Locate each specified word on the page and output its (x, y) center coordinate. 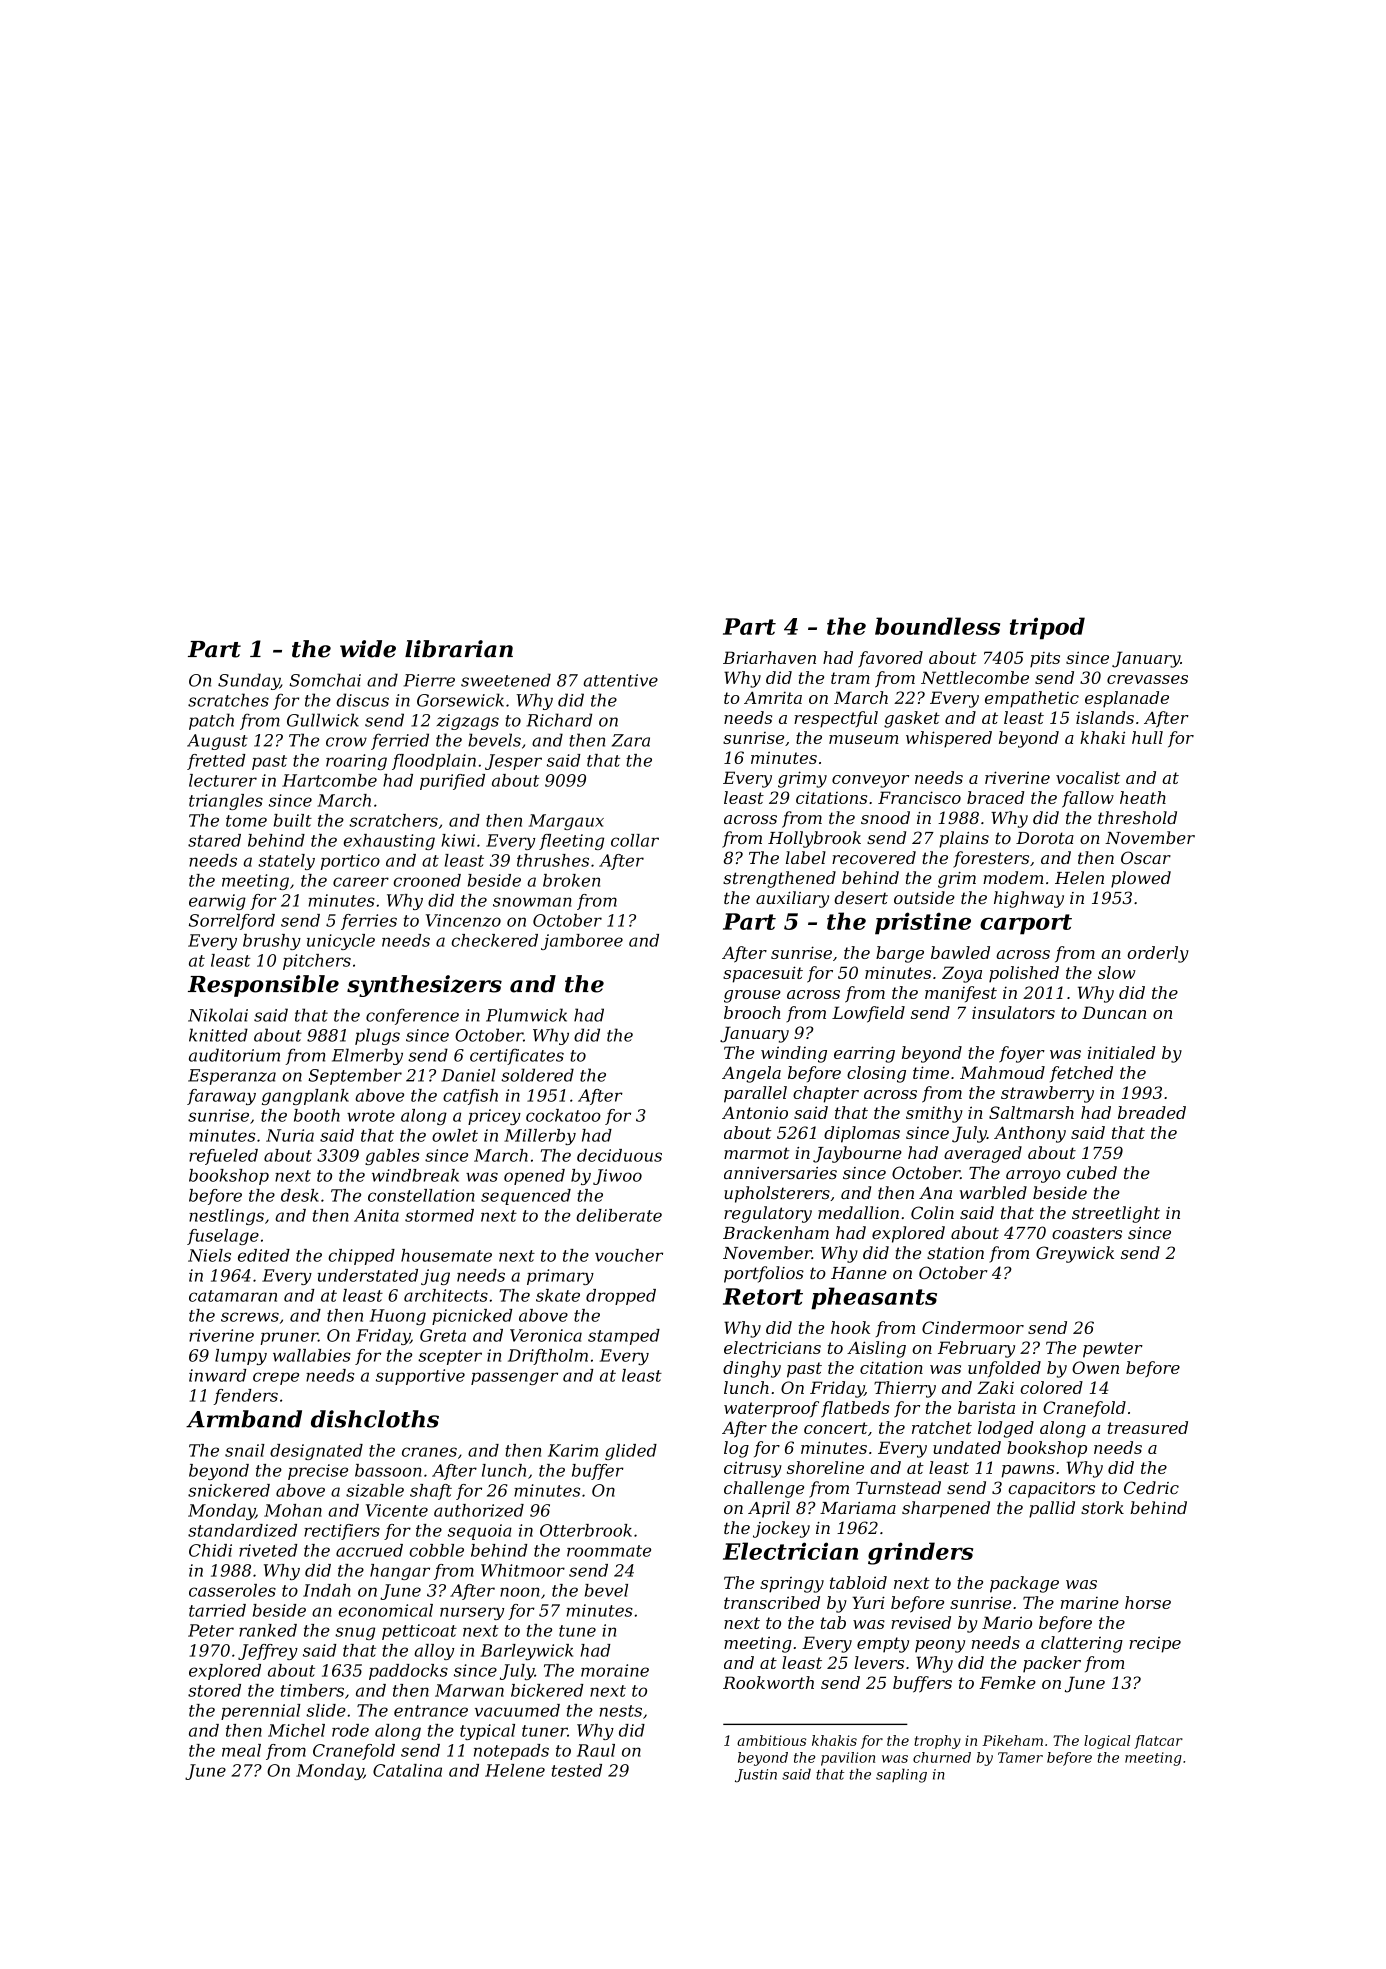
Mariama (858, 1508)
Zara (631, 740)
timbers (312, 1690)
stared (214, 840)
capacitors (1051, 1490)
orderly (1158, 954)
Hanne (859, 1273)
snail (245, 1450)
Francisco (919, 797)
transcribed (772, 1602)
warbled (993, 1192)
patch (211, 721)
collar (635, 840)
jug (435, 1277)
